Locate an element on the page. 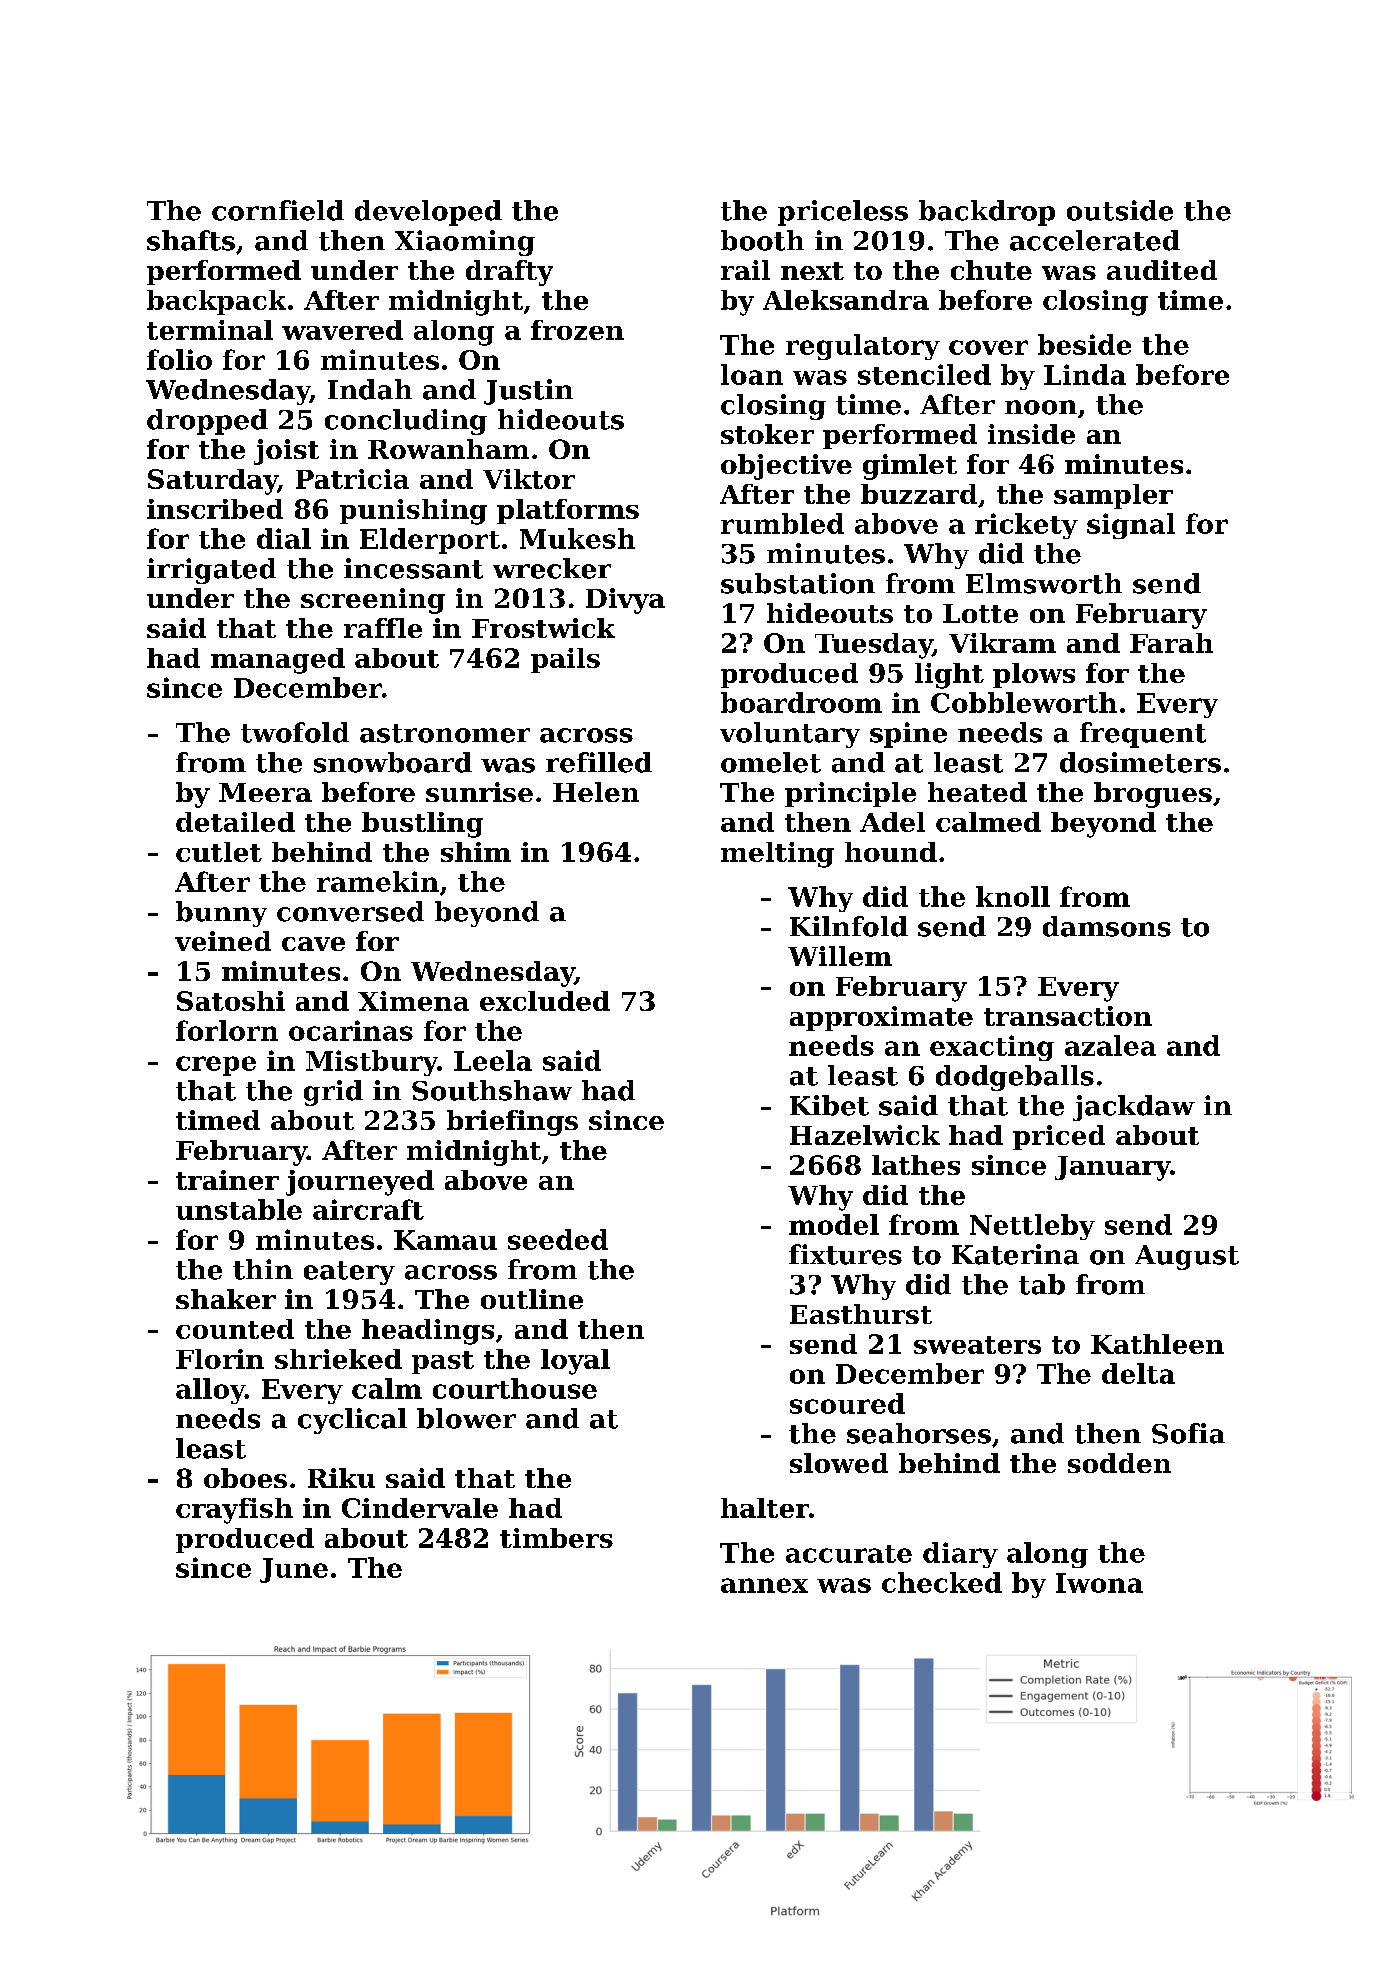 Image resolution: width=1386 pixels, height=1969 pixels. cyclical is located at coordinates (352, 1421).
